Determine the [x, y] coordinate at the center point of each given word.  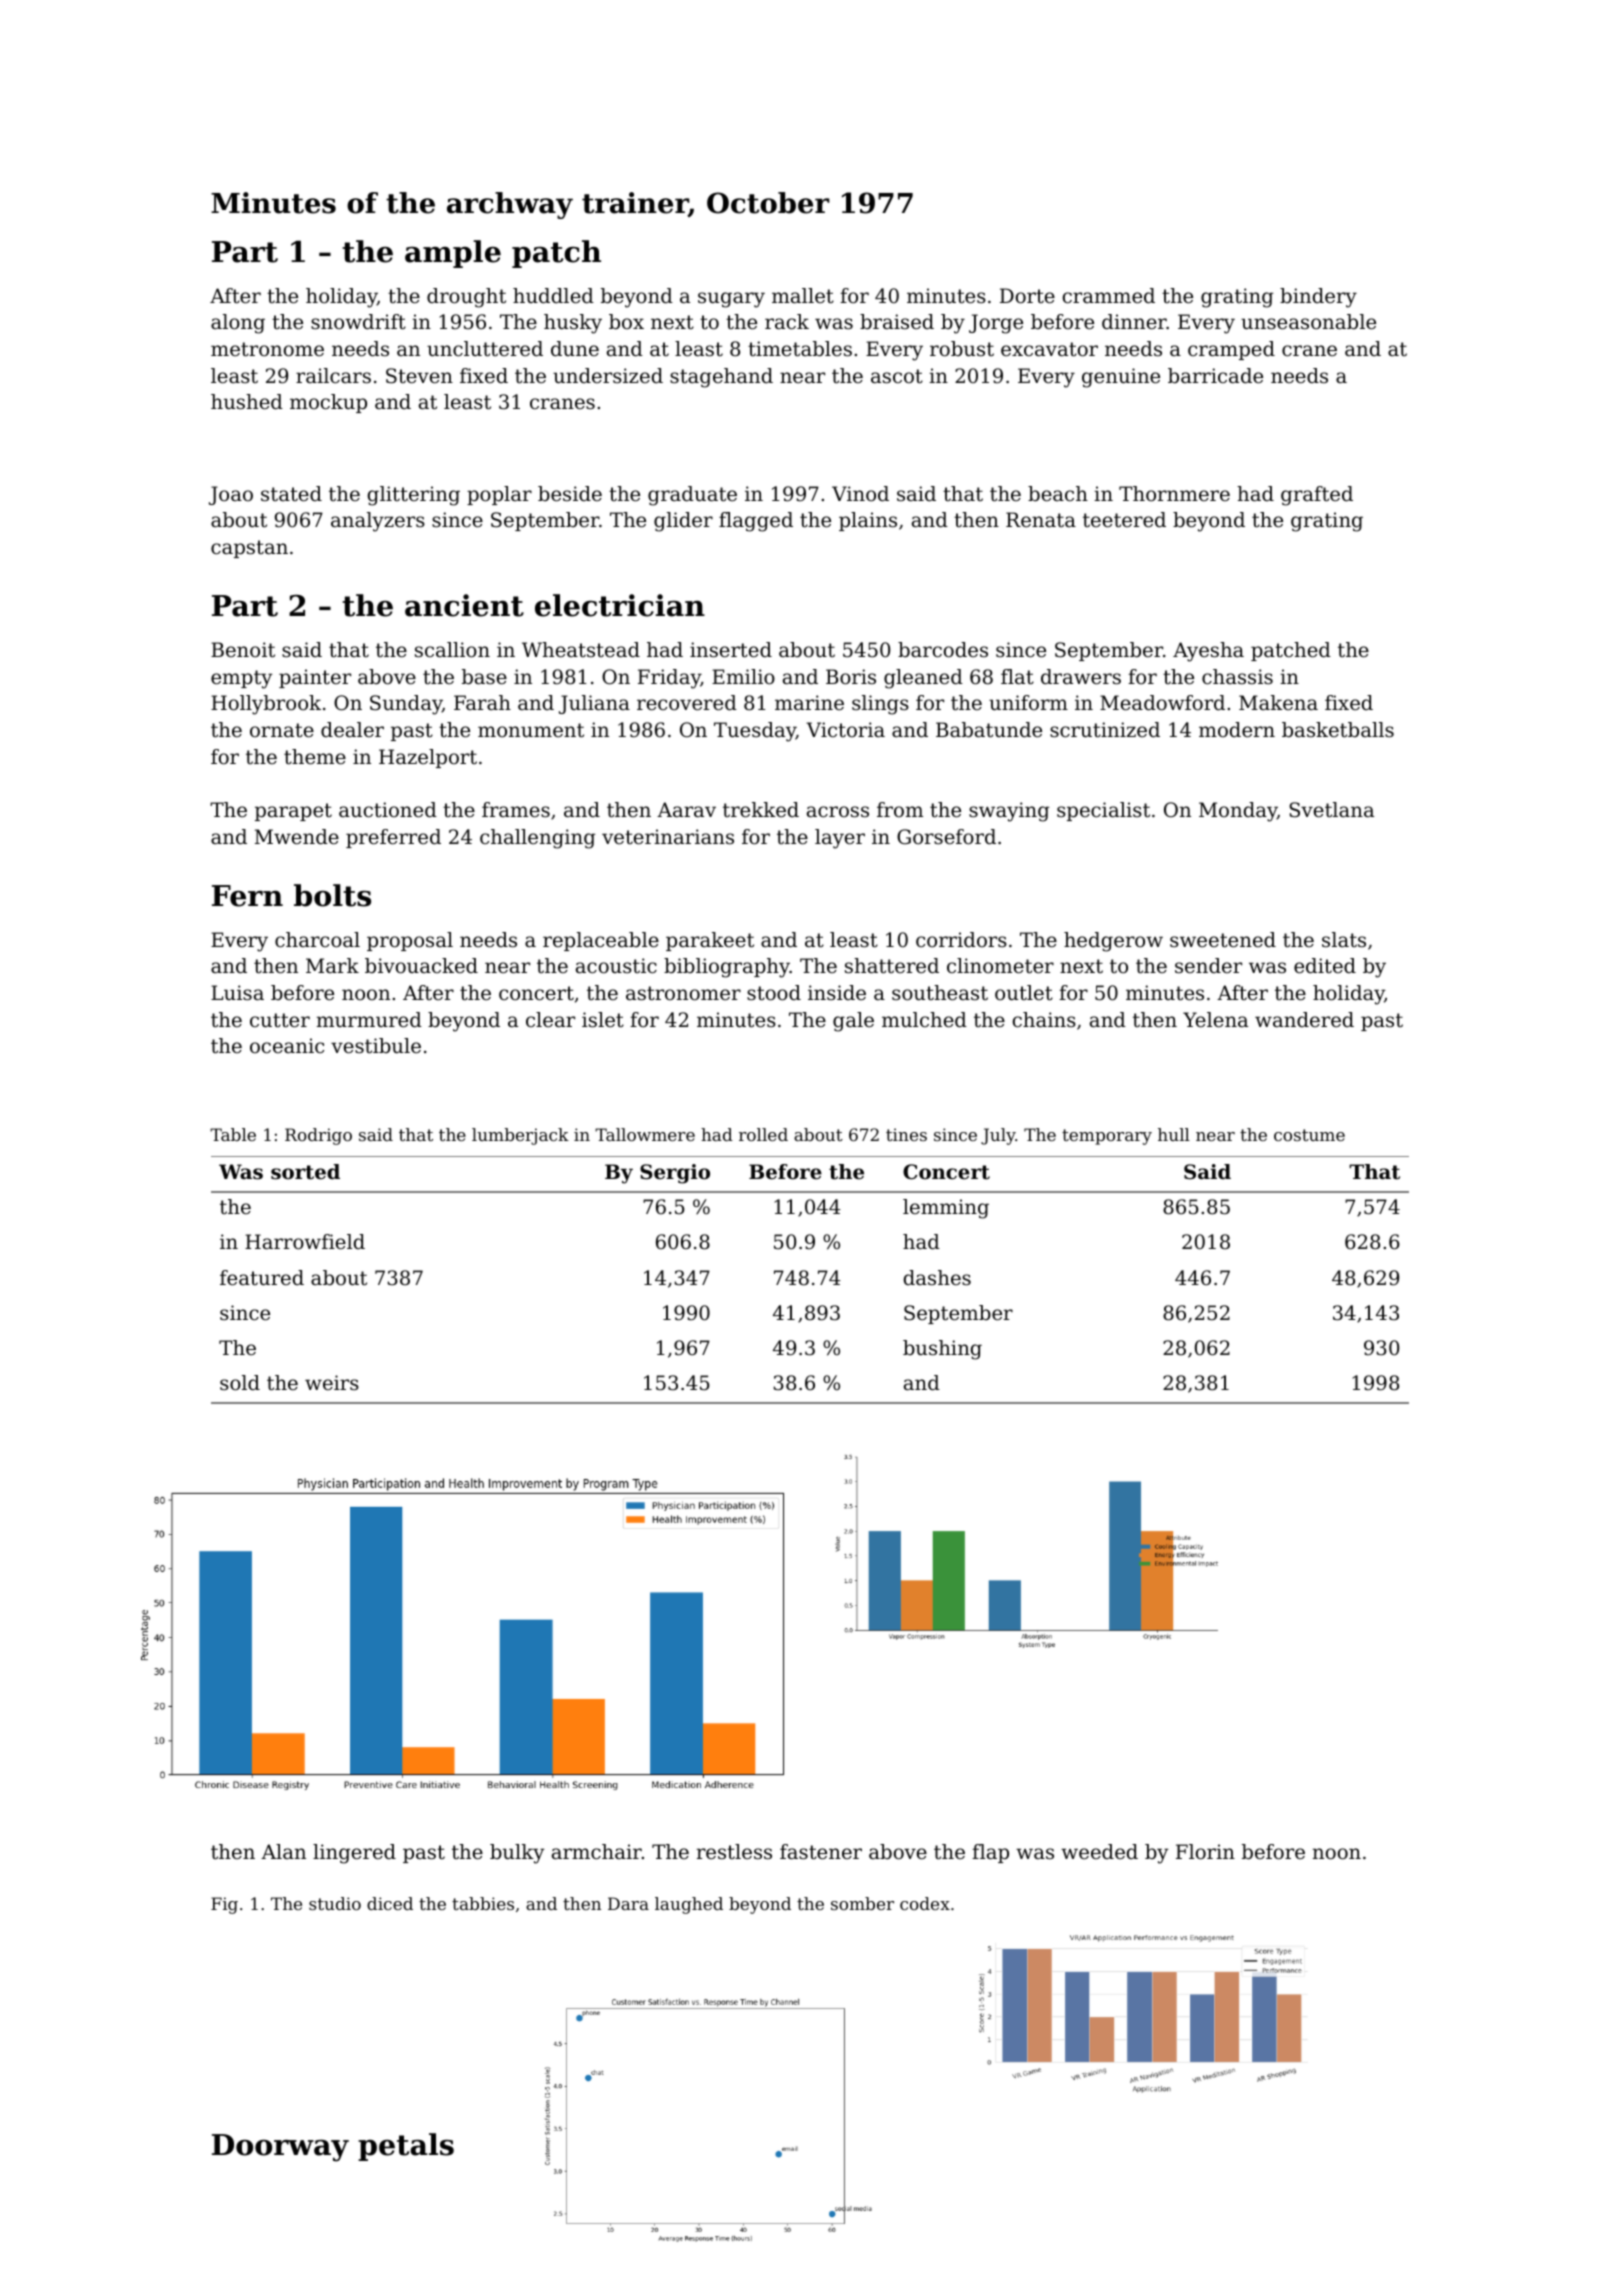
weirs [332, 1382]
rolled [763, 1134]
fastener [821, 1852]
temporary [1107, 1137]
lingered [354, 1854]
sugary [731, 300]
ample [453, 254]
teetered [1124, 520]
